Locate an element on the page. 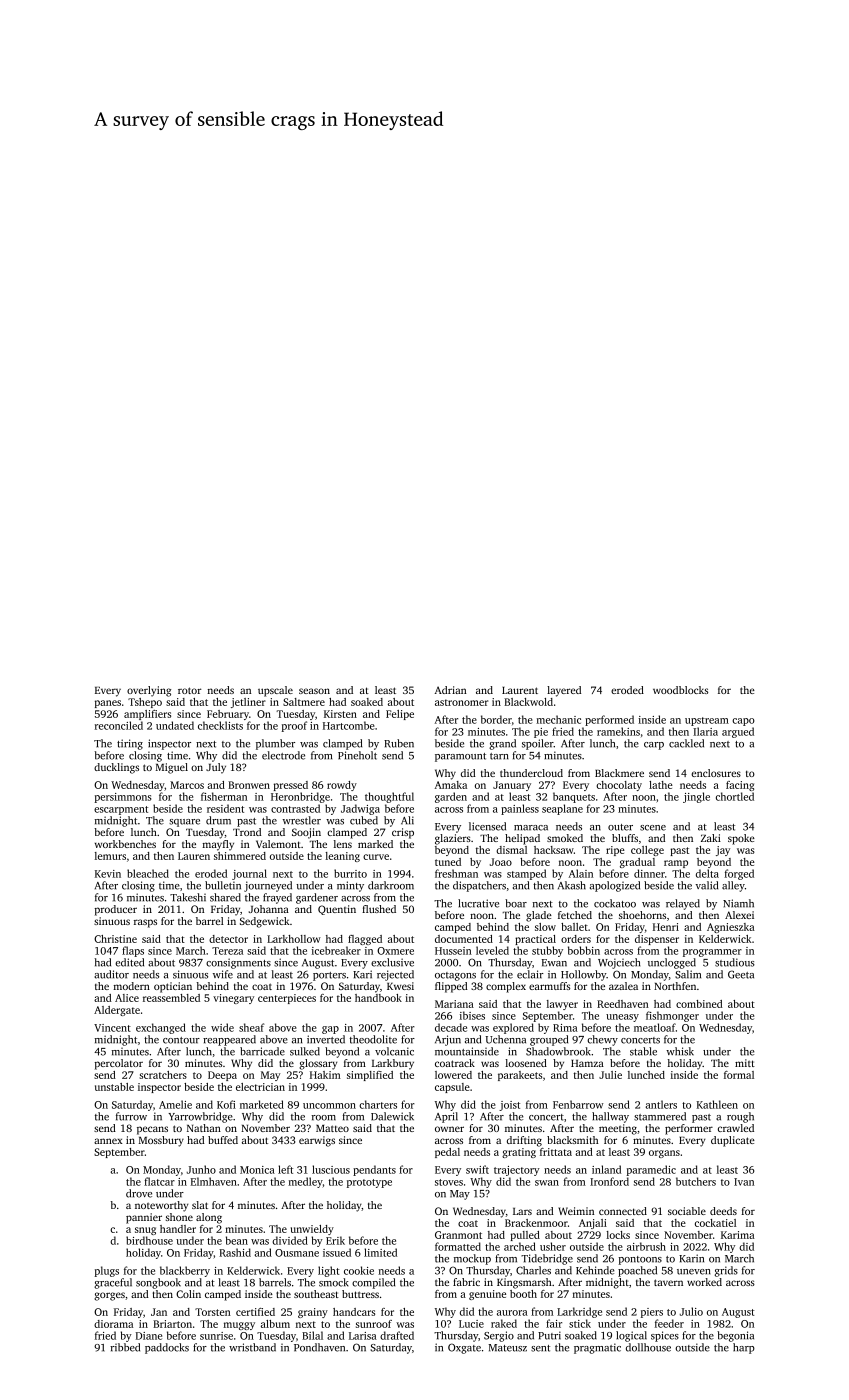  amplifiers is located at coordinates (147, 715).
